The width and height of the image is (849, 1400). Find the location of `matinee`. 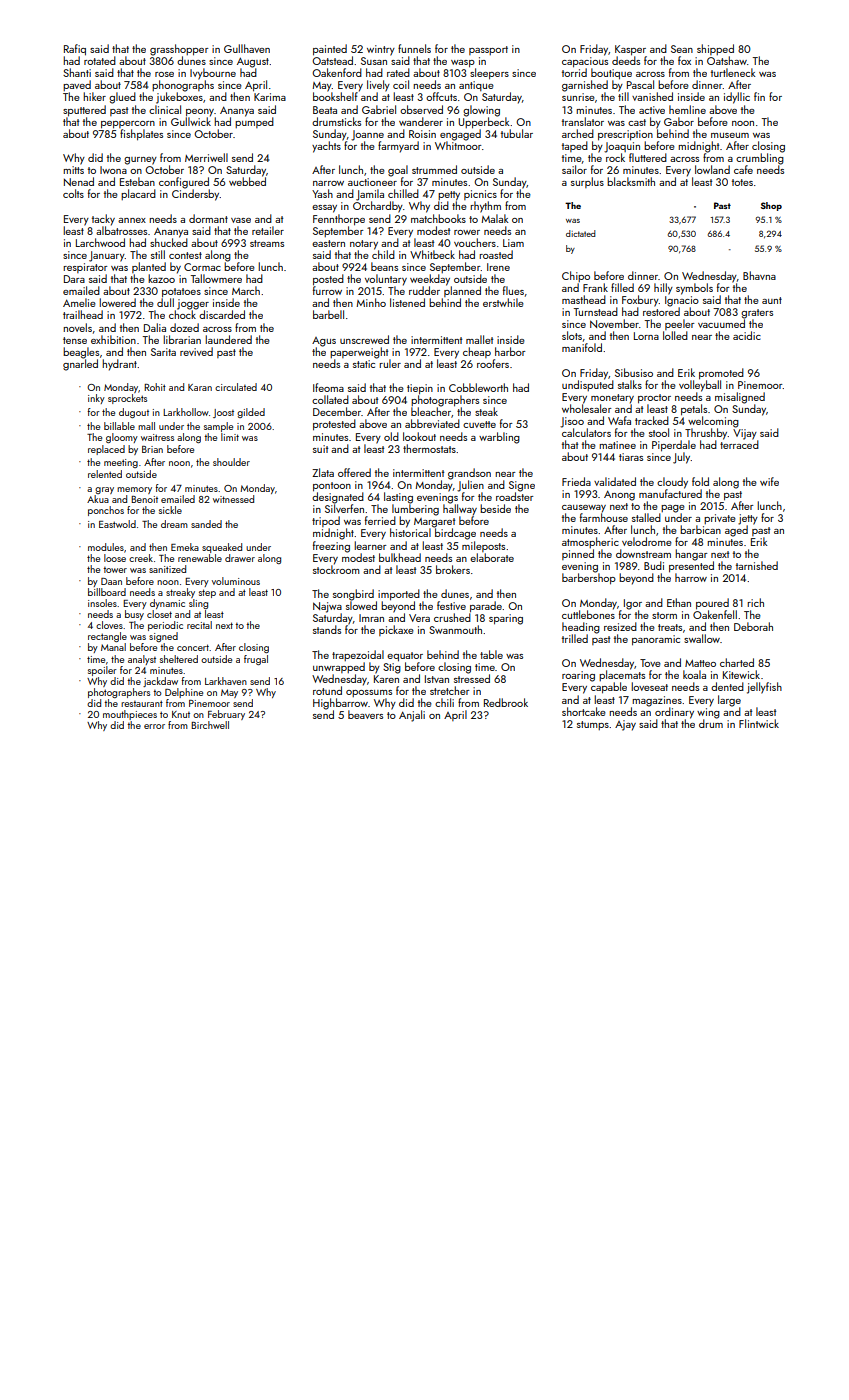

matinee is located at coordinates (617, 445).
